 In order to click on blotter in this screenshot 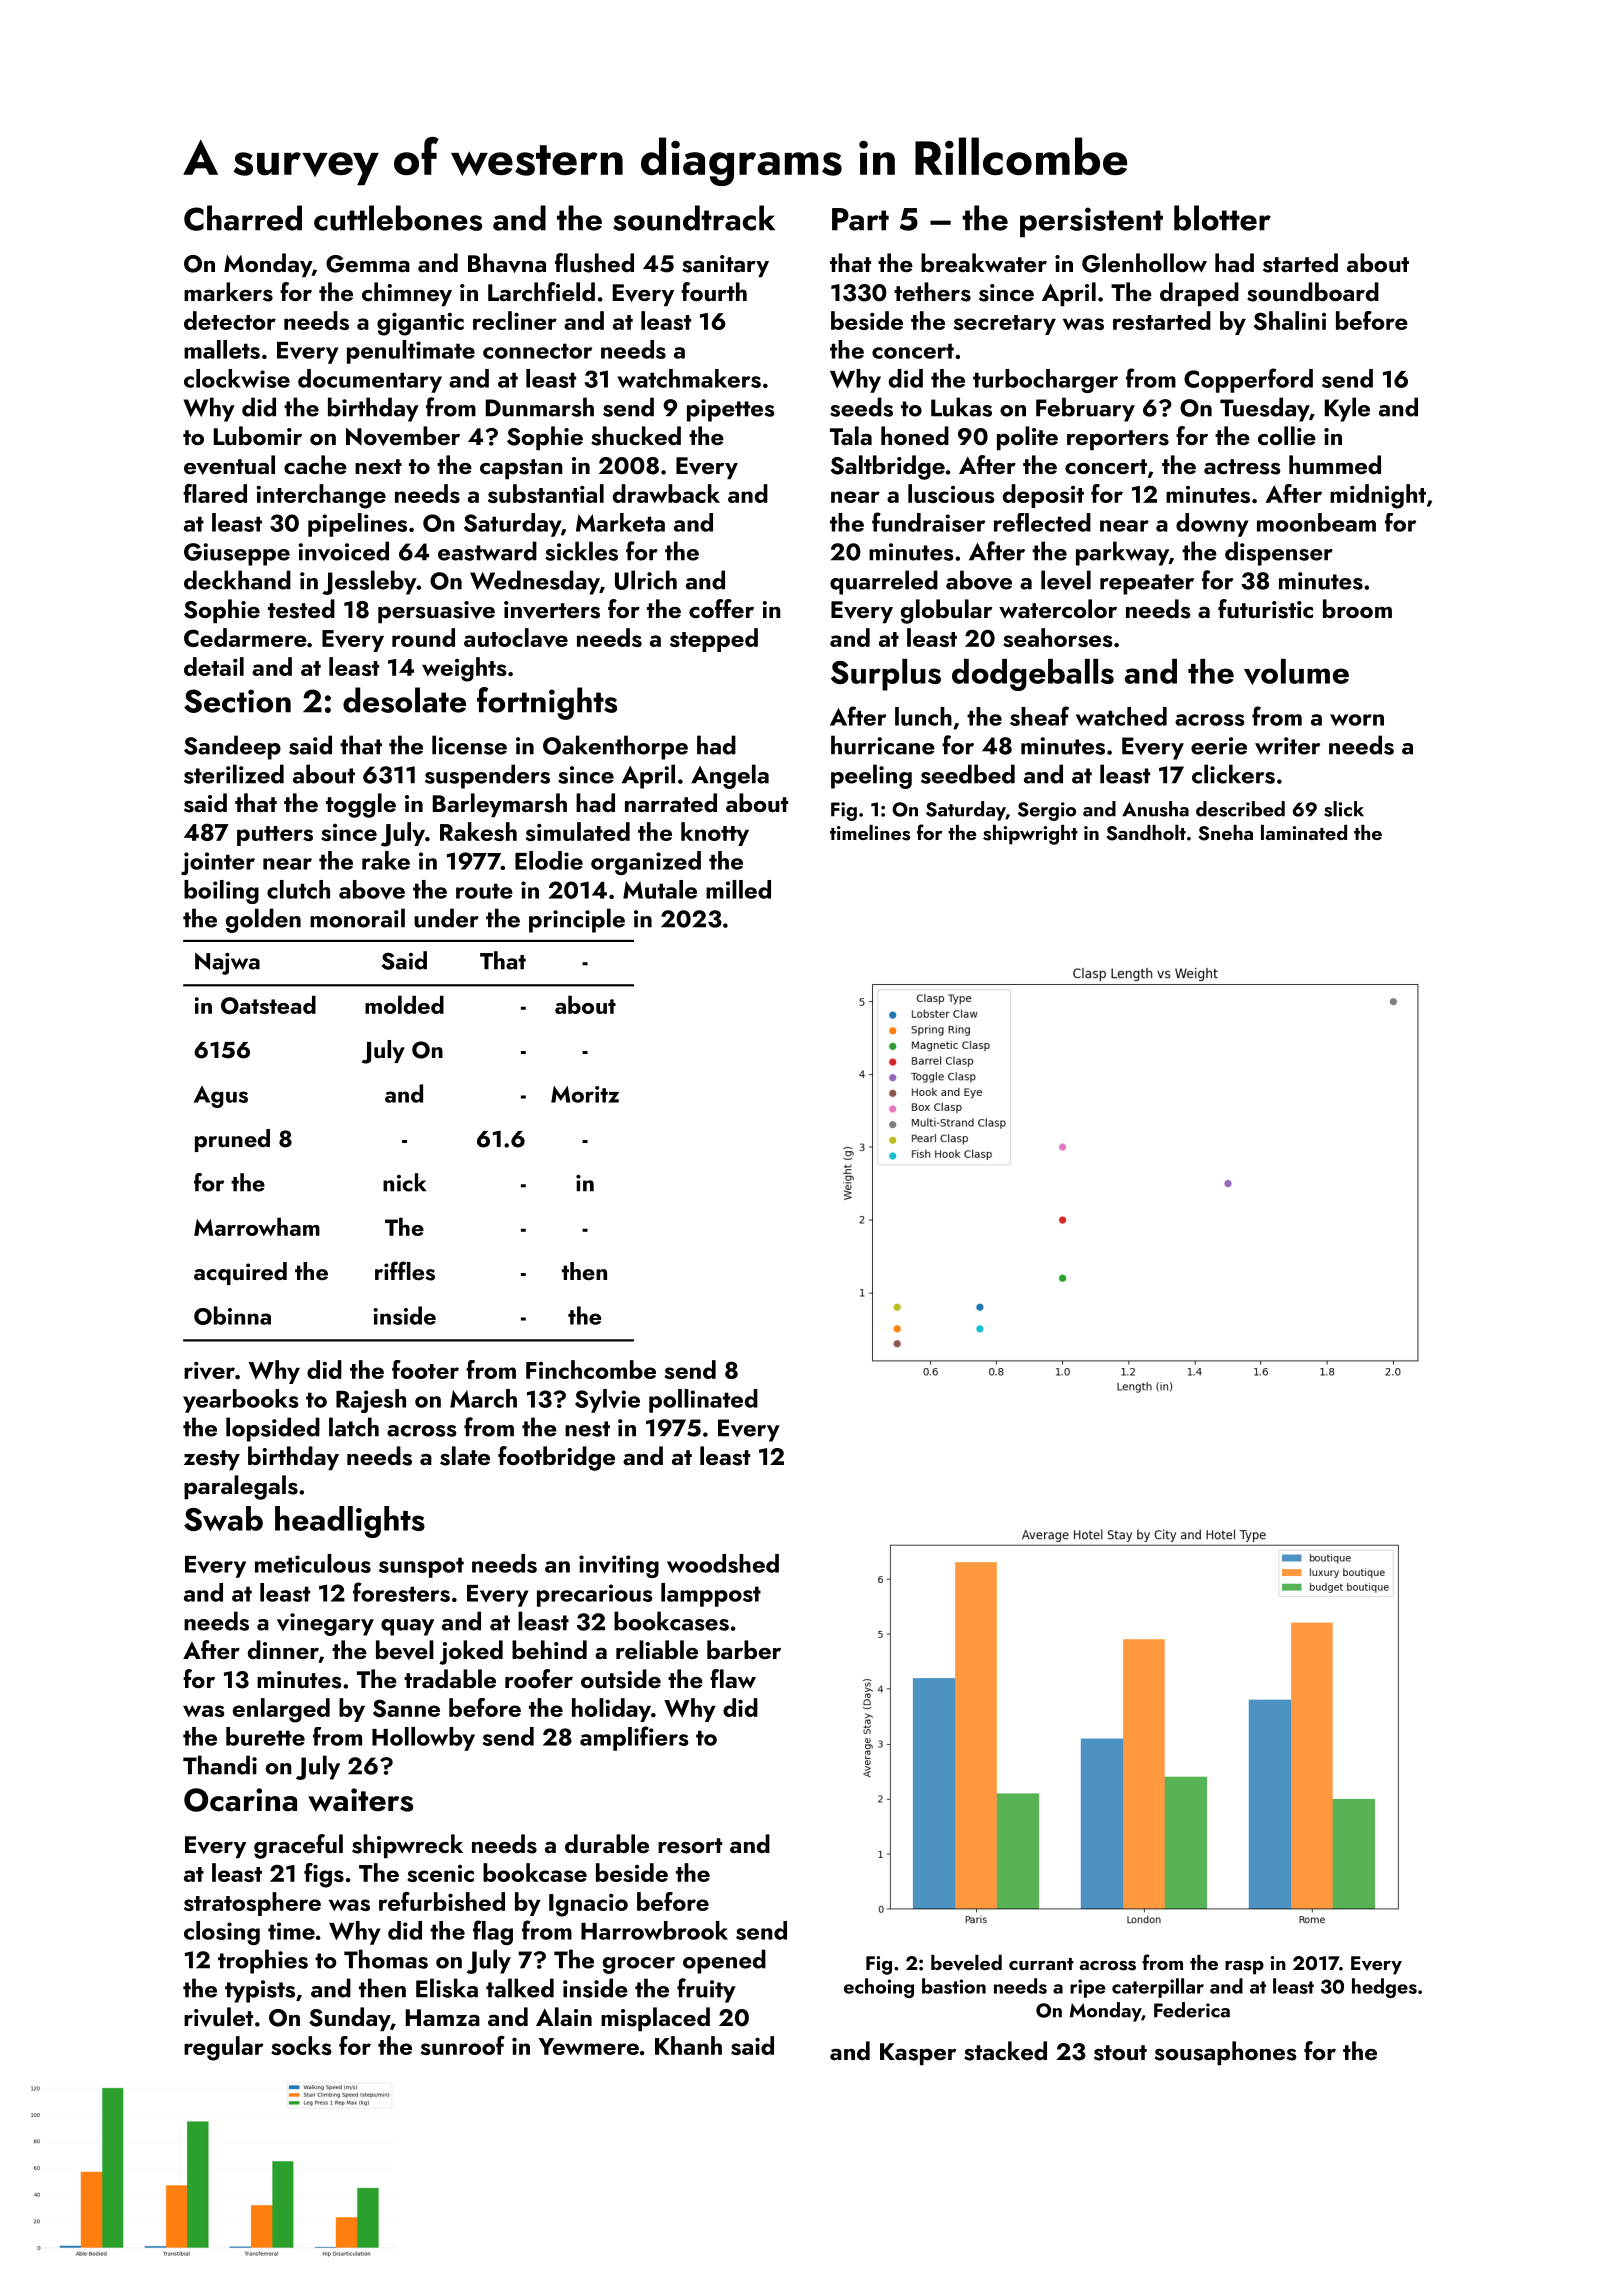, I will do `click(1222, 218)`.
